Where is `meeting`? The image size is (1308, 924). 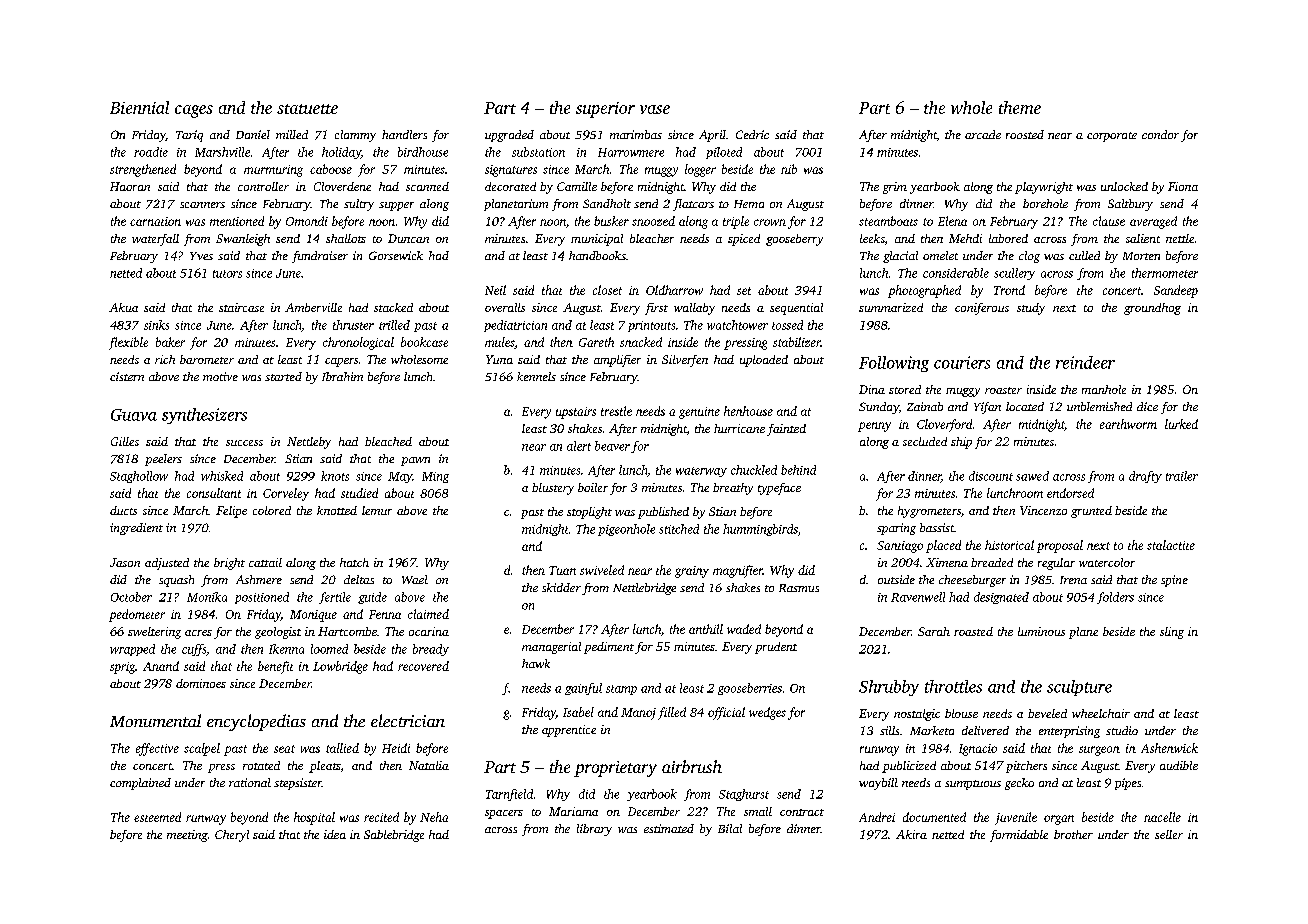
meeting is located at coordinates (187, 836).
